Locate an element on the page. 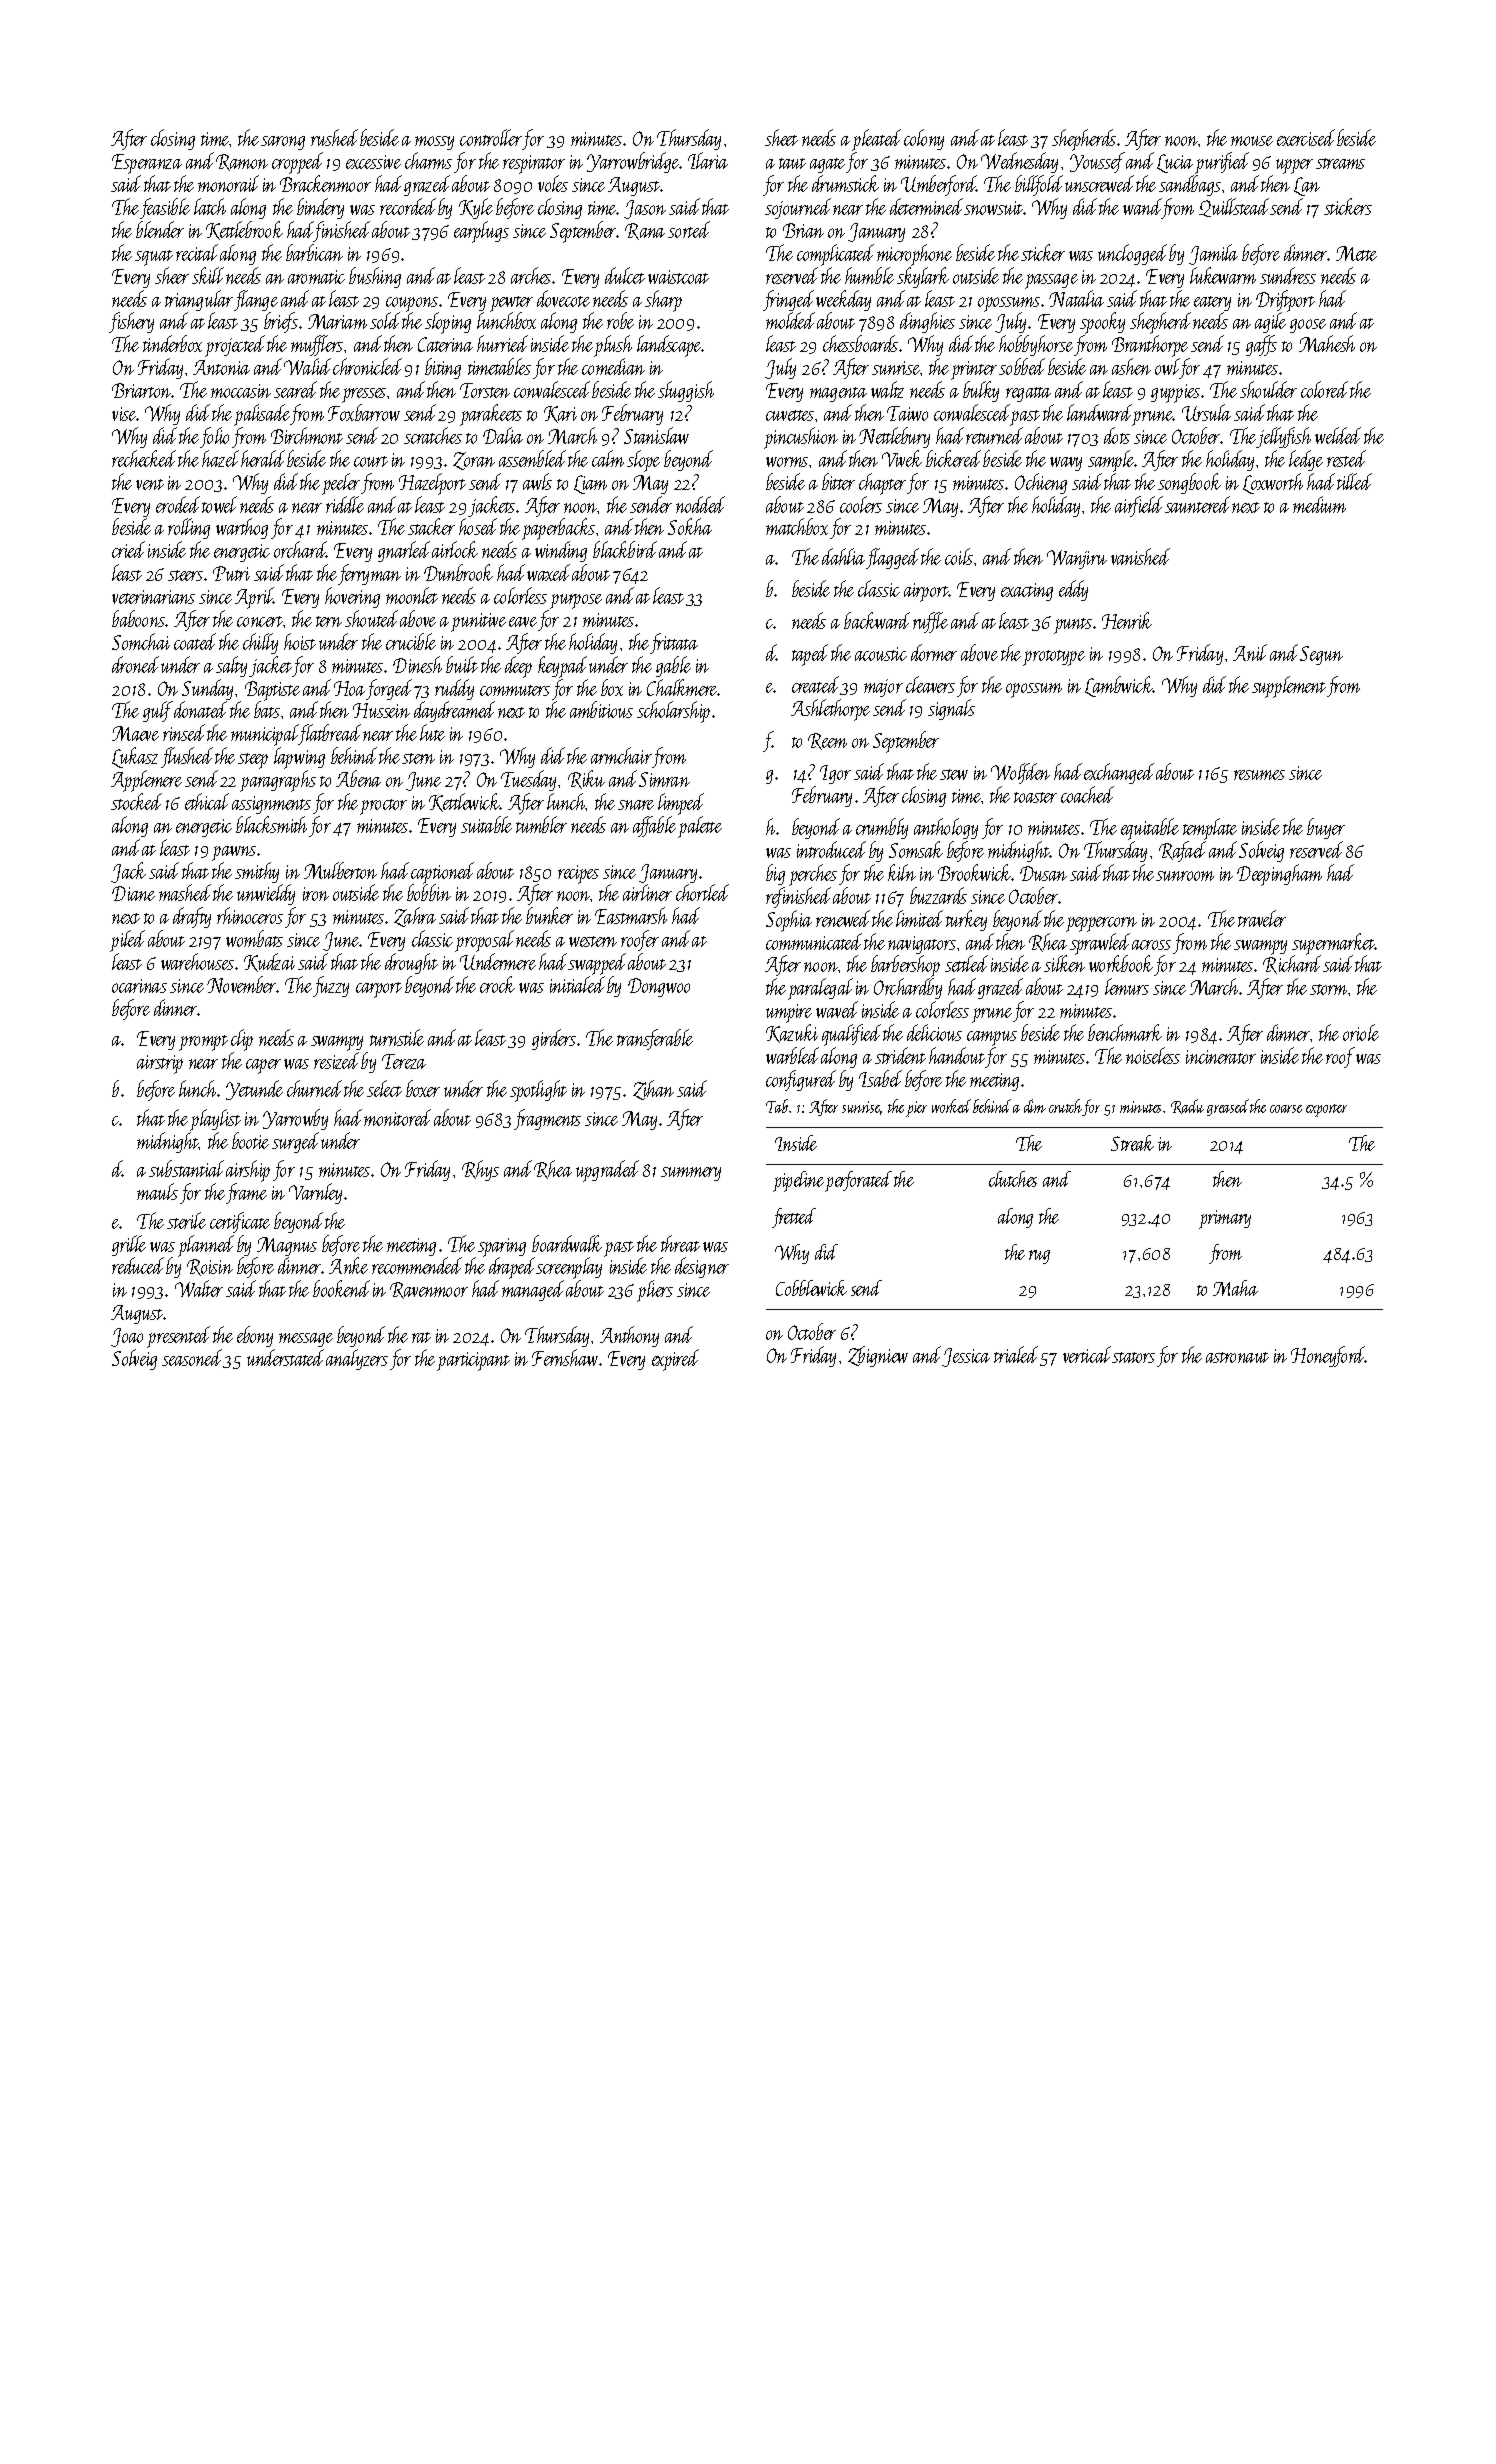  across is located at coordinates (1151, 945).
